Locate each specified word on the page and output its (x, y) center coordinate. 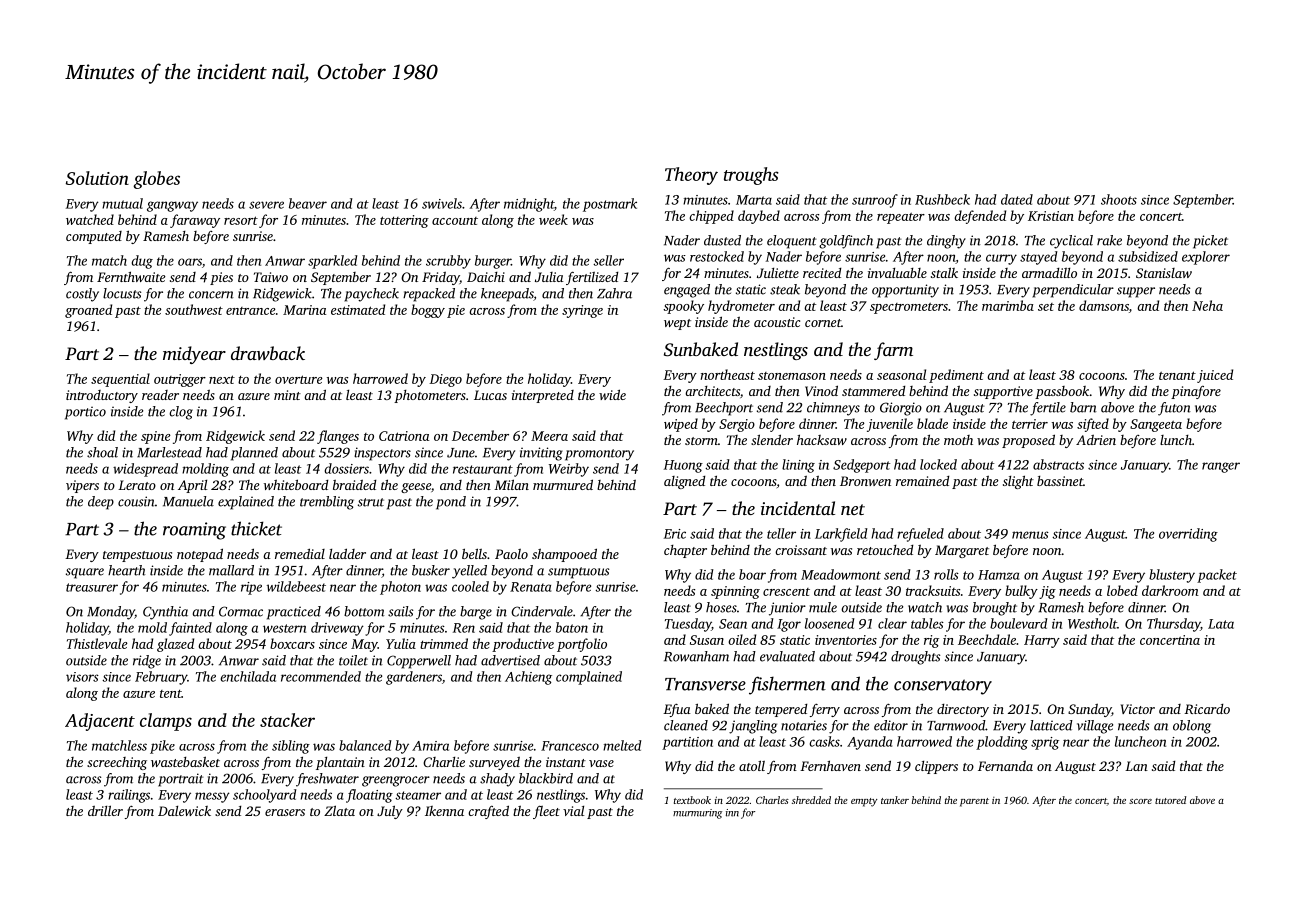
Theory (691, 176)
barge (476, 613)
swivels (442, 203)
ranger (1221, 467)
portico (85, 413)
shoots (1119, 199)
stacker (287, 720)
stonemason (792, 376)
